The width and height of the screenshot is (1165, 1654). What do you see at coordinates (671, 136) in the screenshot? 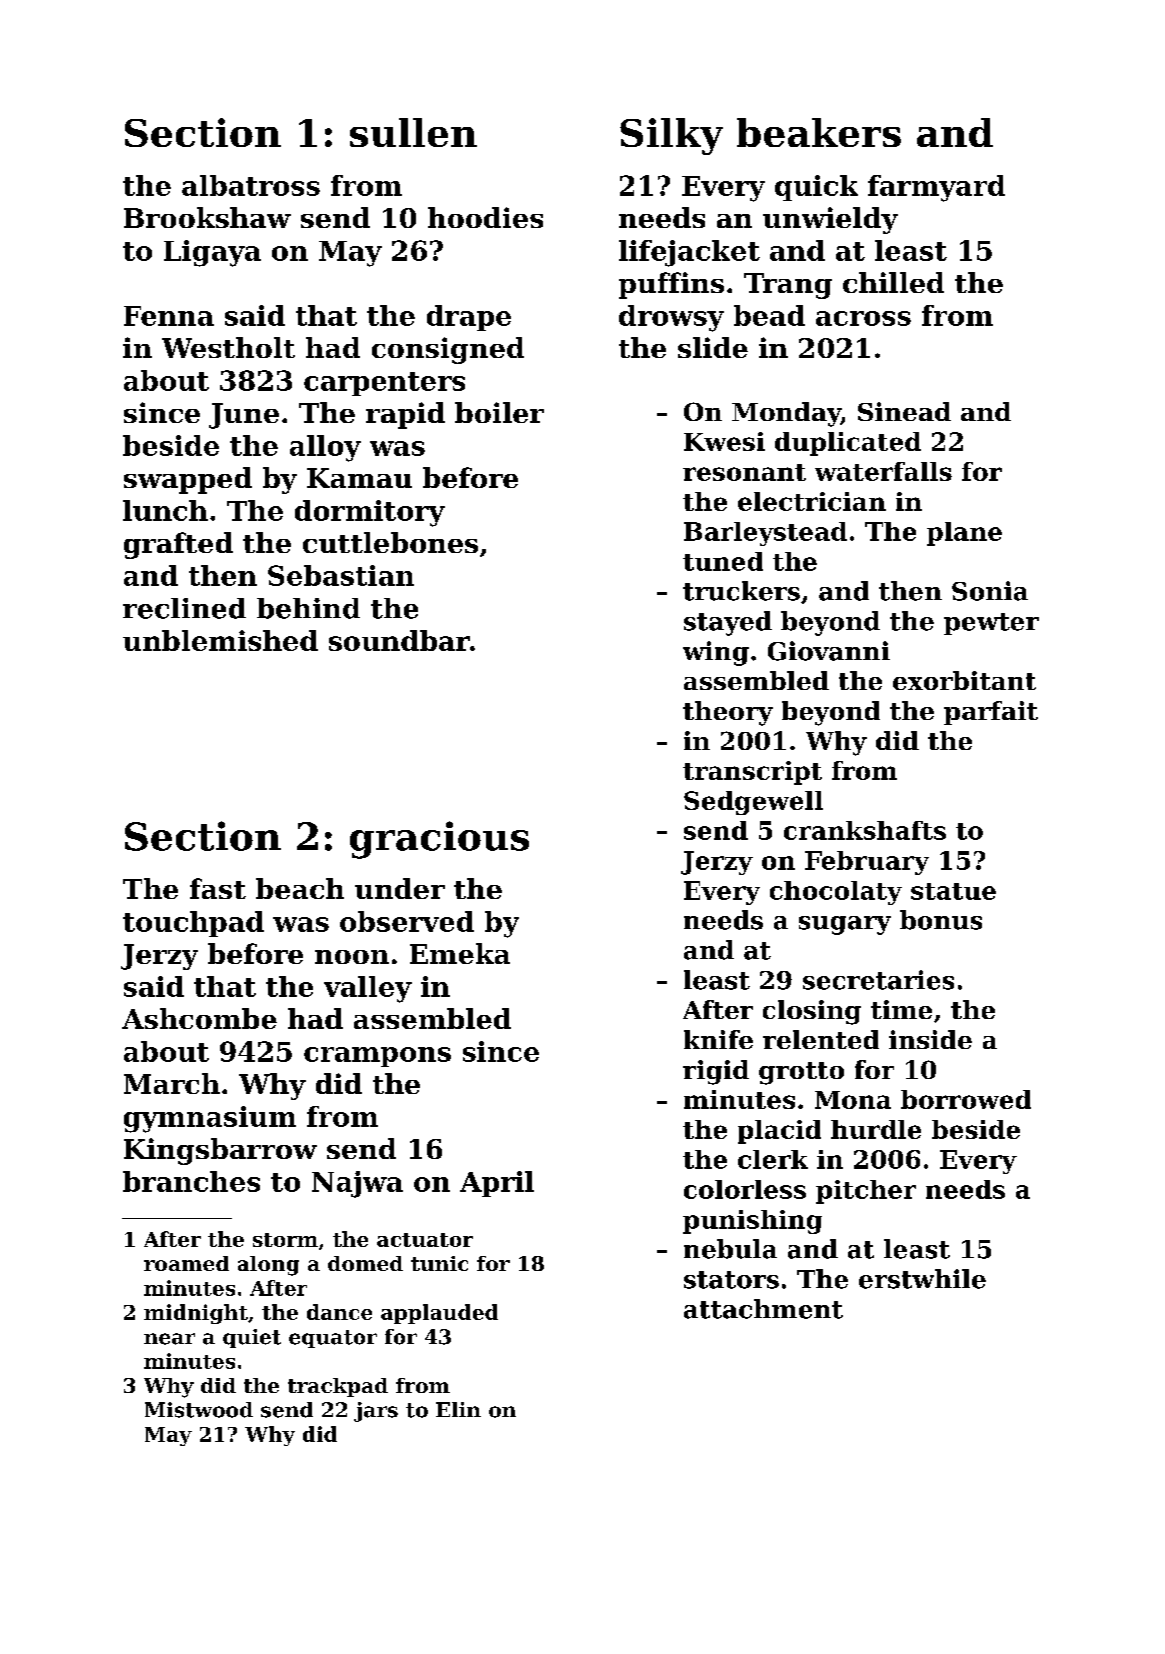
I see `Silky` at bounding box center [671, 136].
